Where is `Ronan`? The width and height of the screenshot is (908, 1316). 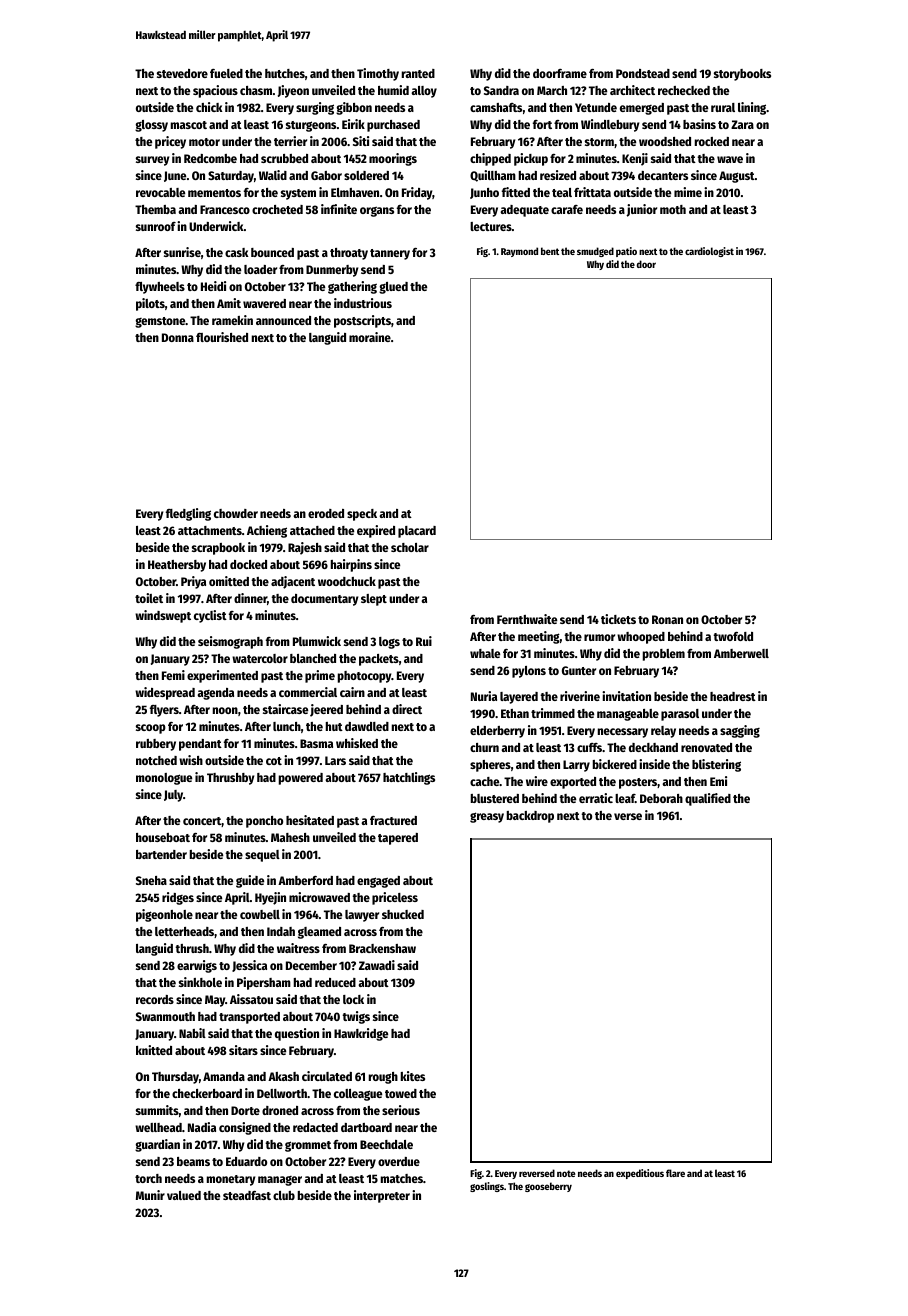 Ronan is located at coordinates (667, 619).
